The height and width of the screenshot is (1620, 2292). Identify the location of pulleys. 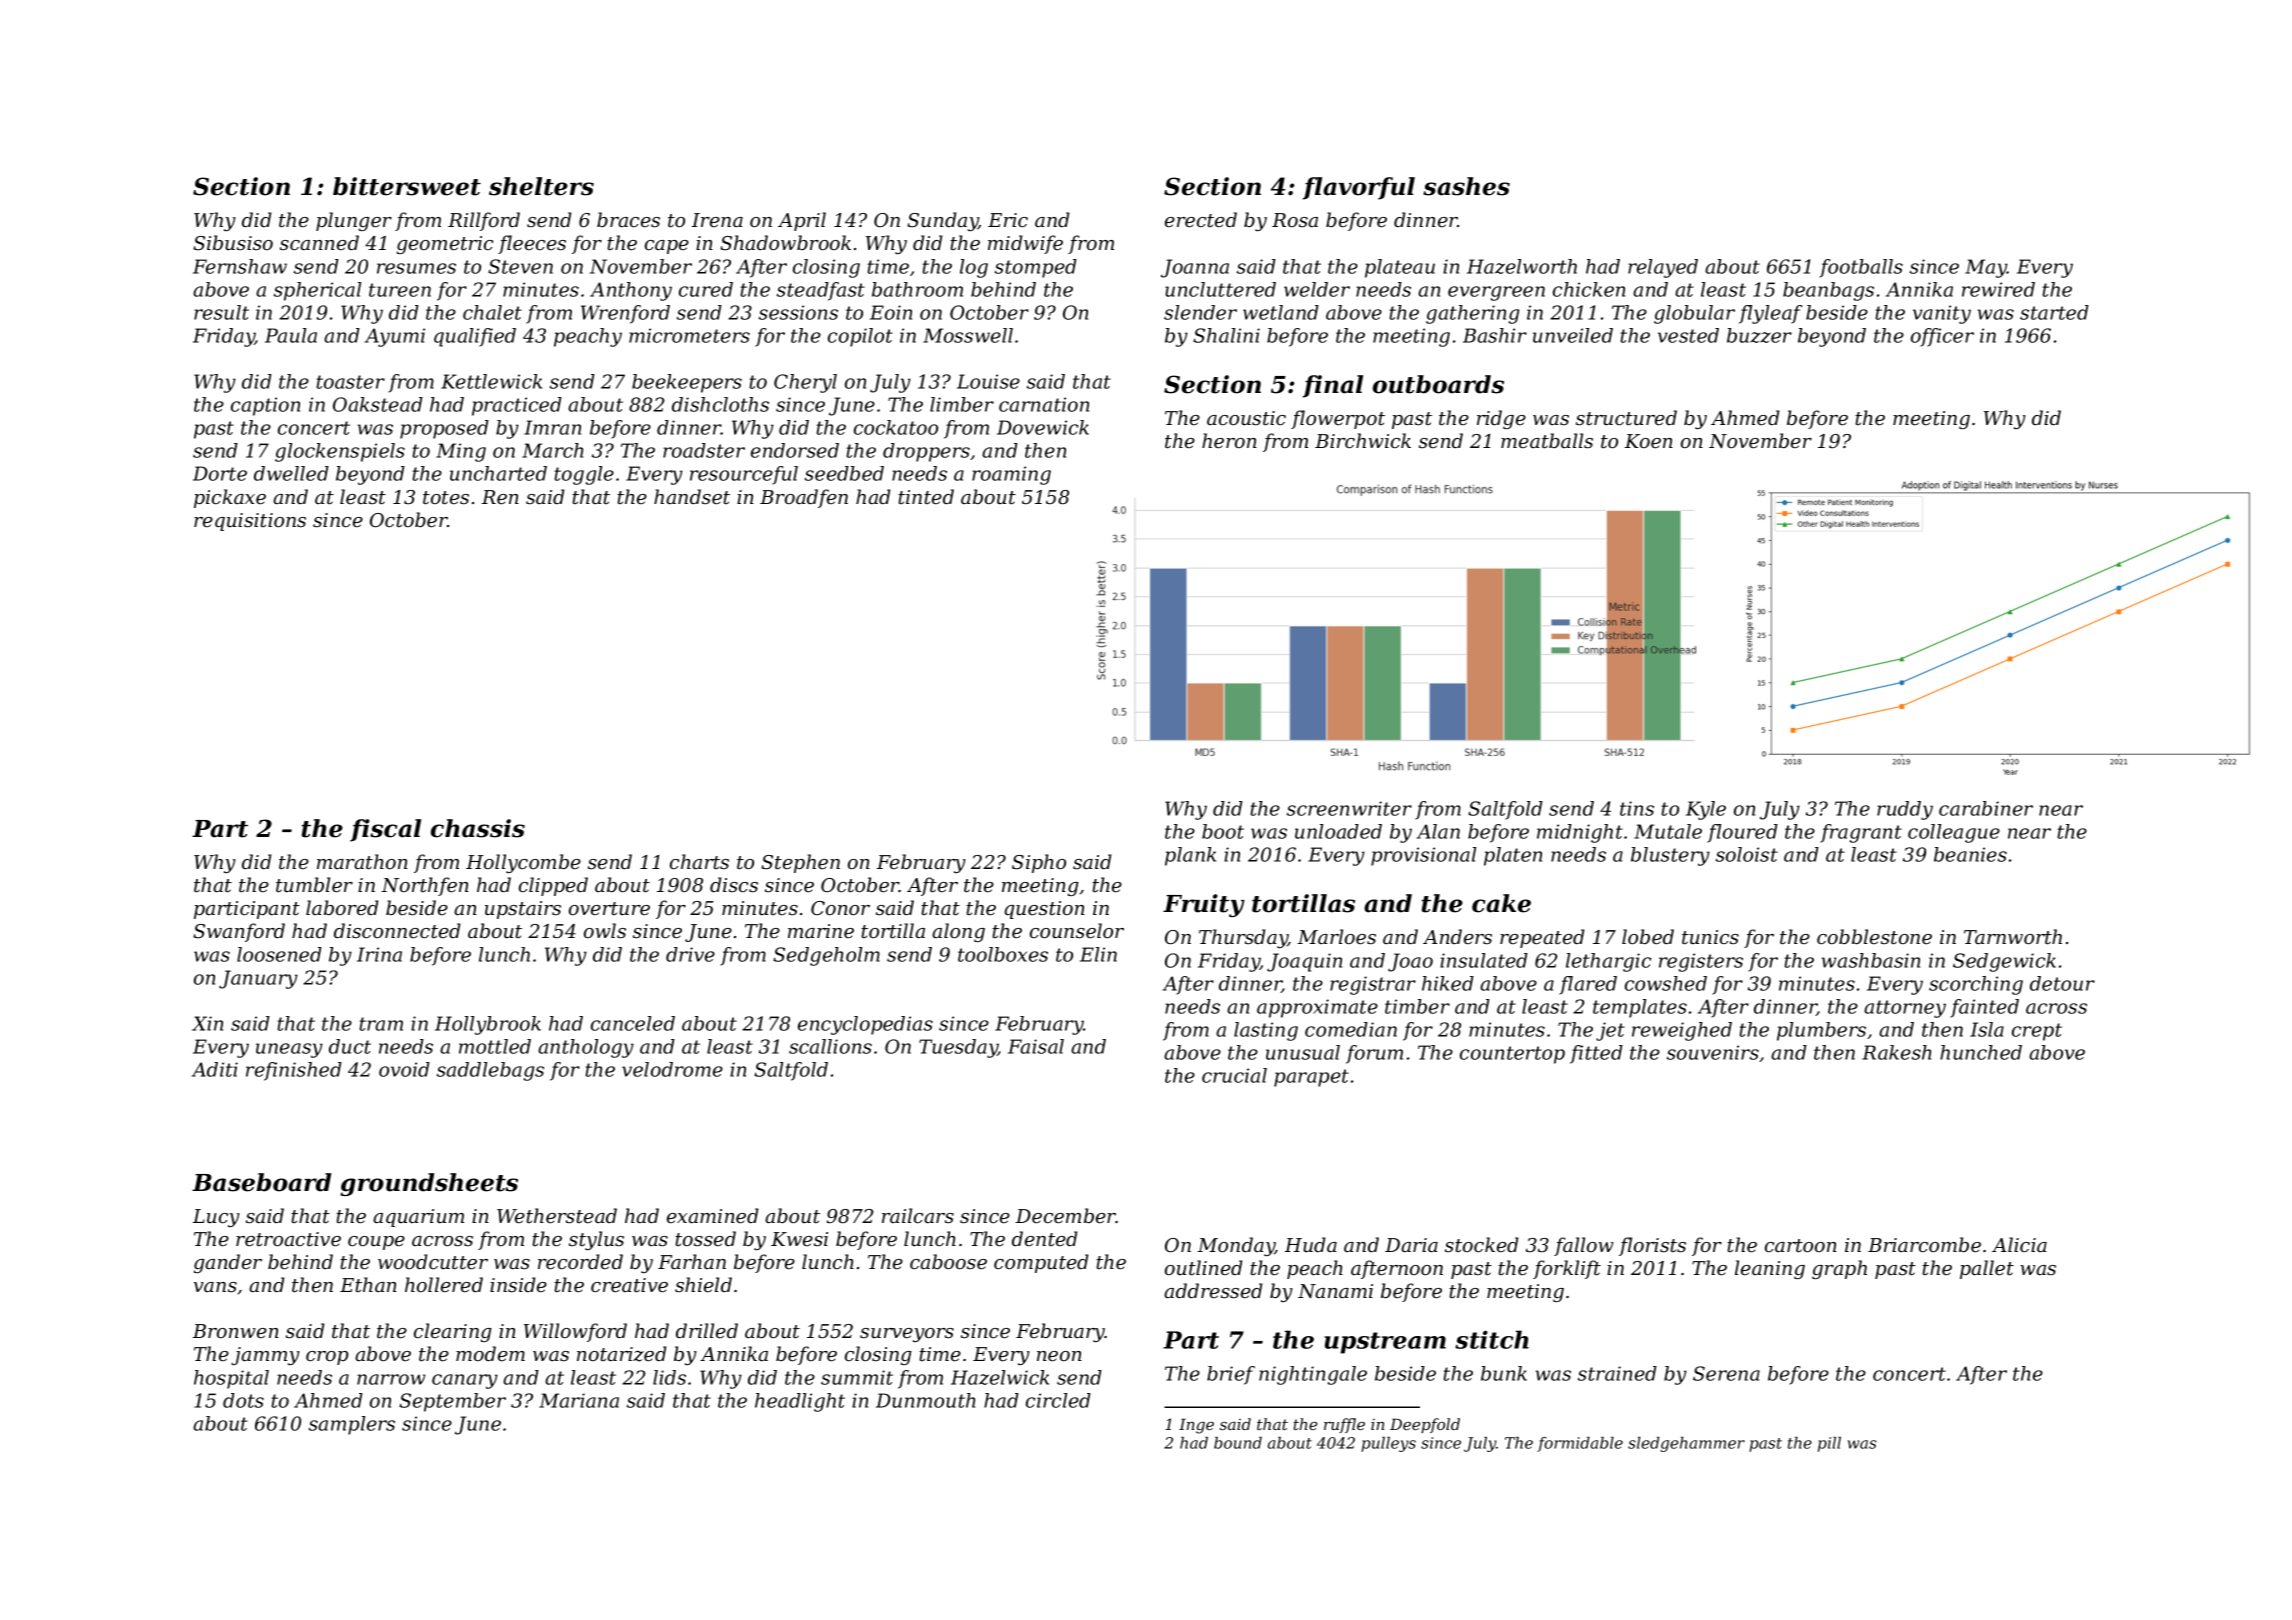
(1388, 1444).
